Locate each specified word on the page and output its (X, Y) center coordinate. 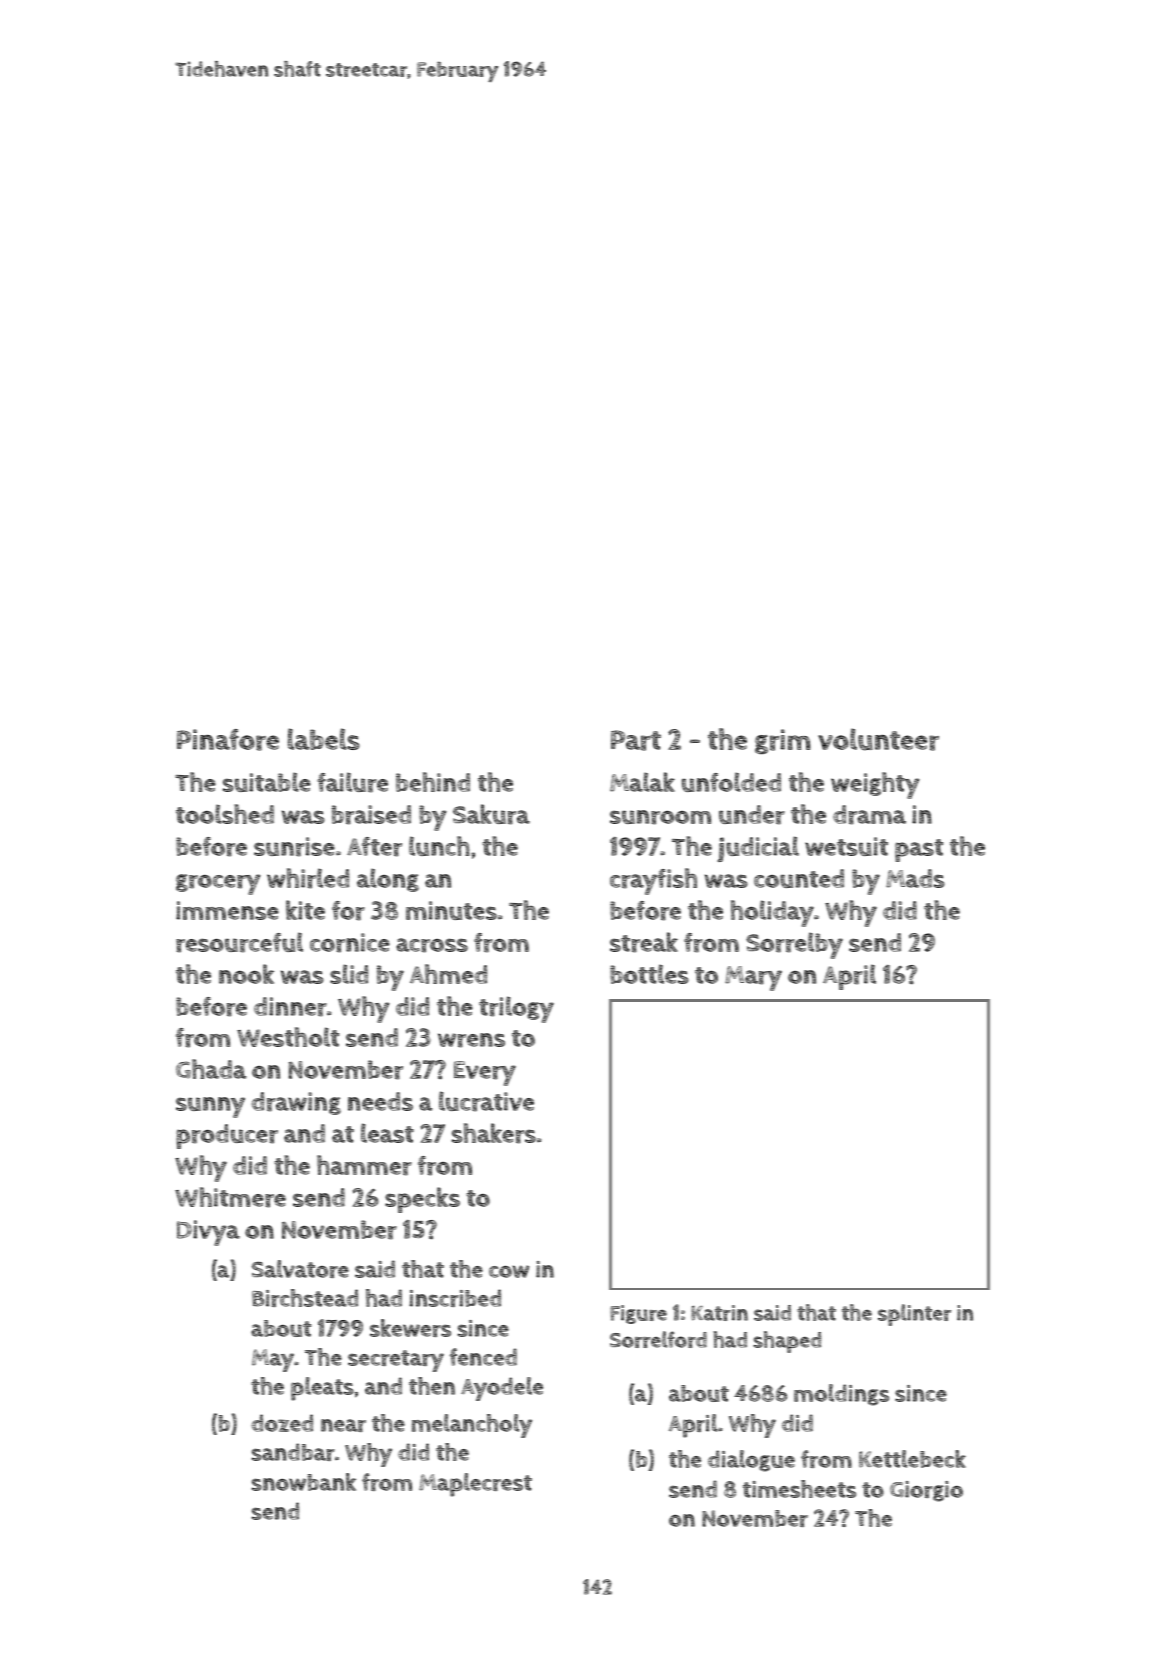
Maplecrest (475, 1485)
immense (227, 910)
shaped (787, 1342)
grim (783, 741)
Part (636, 740)
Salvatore (300, 1269)
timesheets (799, 1489)
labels (324, 739)
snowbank (304, 1482)
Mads (915, 878)
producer (227, 1136)
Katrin (719, 1313)
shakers (494, 1133)
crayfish (653, 881)
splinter (914, 1315)
